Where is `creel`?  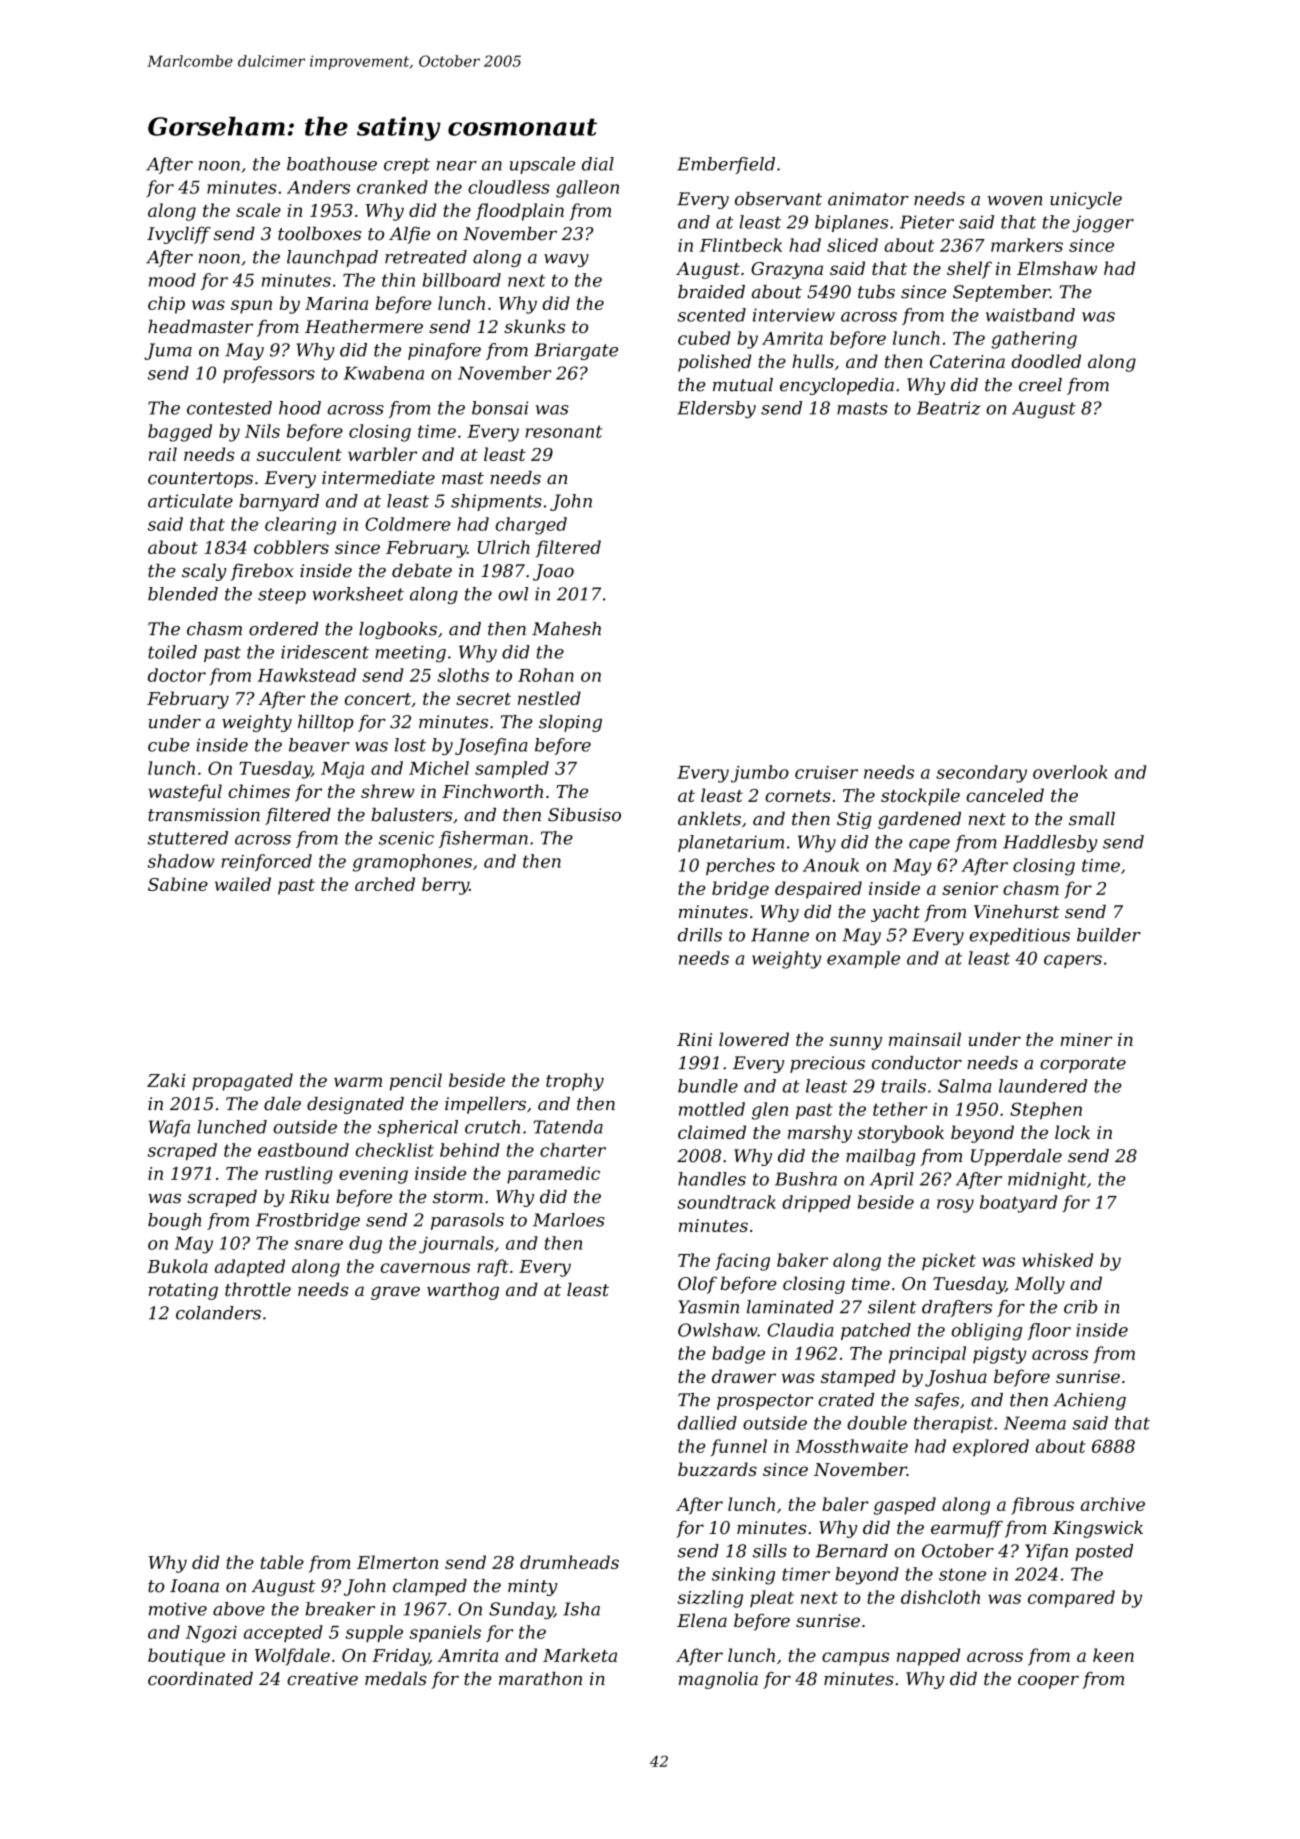 creel is located at coordinates (1040, 385).
